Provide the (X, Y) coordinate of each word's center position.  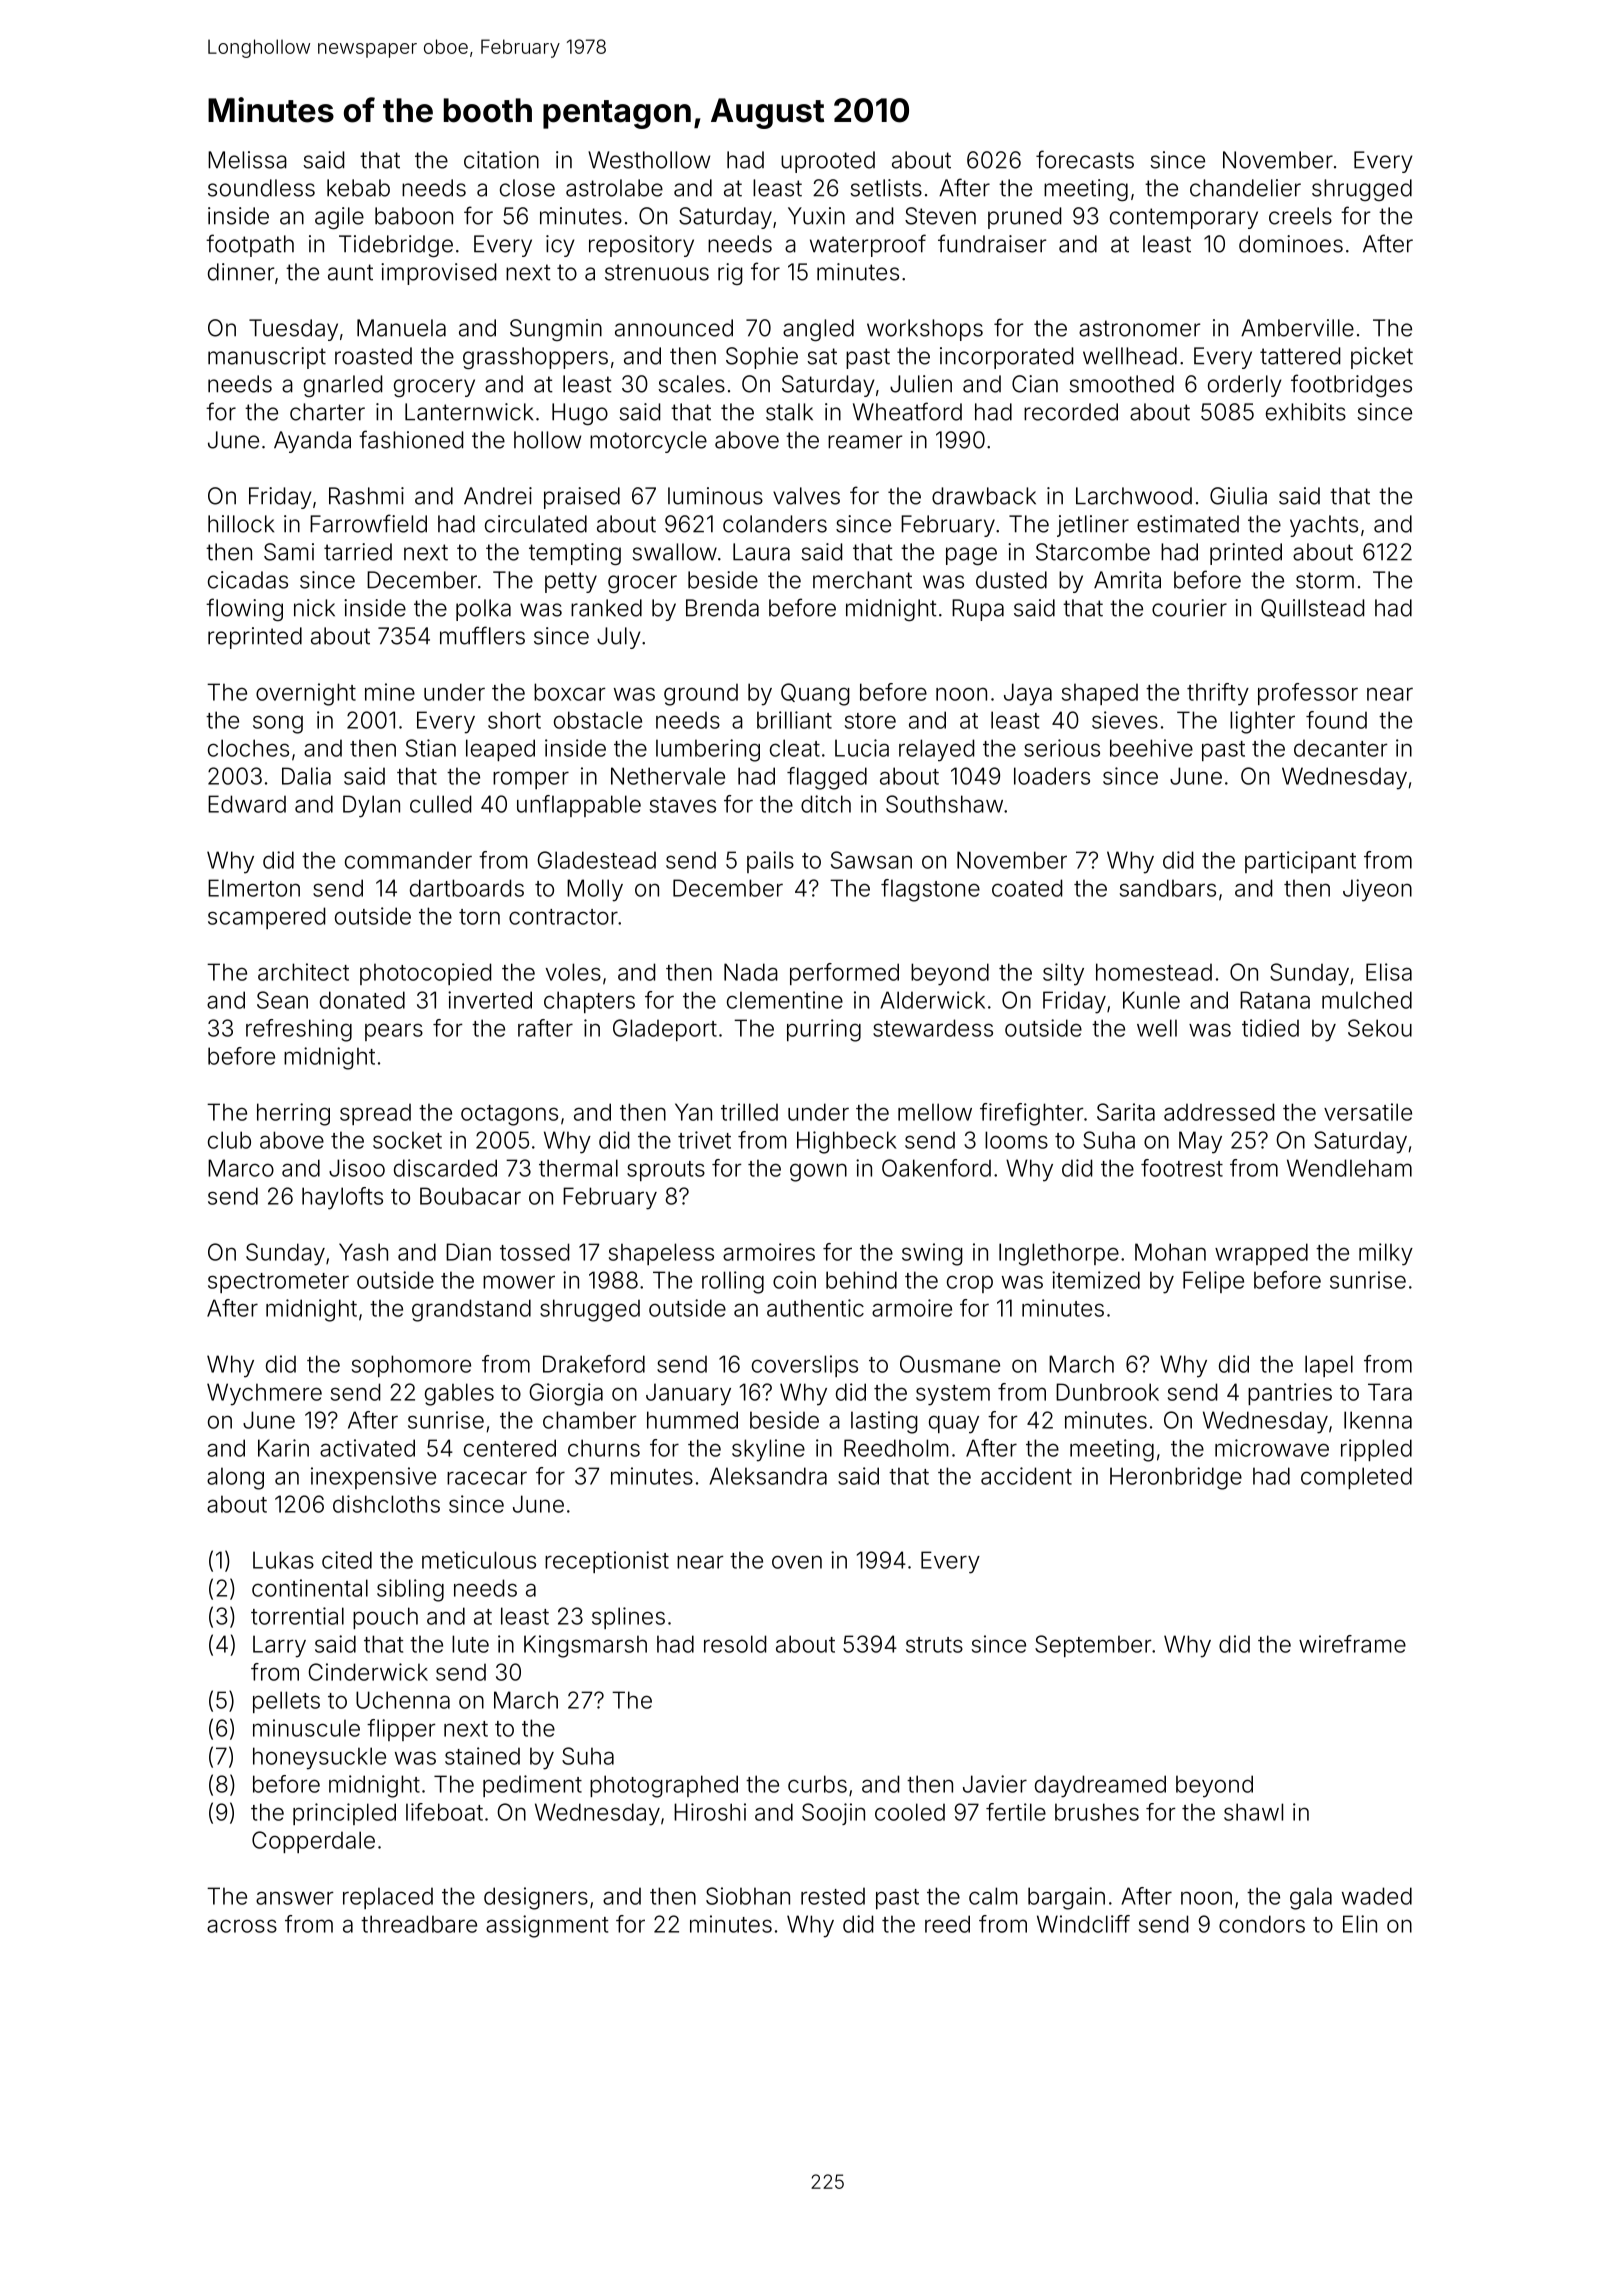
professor (1308, 694)
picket (1382, 358)
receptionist (607, 1562)
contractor (563, 917)
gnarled (343, 386)
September (1093, 1646)
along (235, 1478)
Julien (921, 384)
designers (536, 1898)
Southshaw (944, 804)
